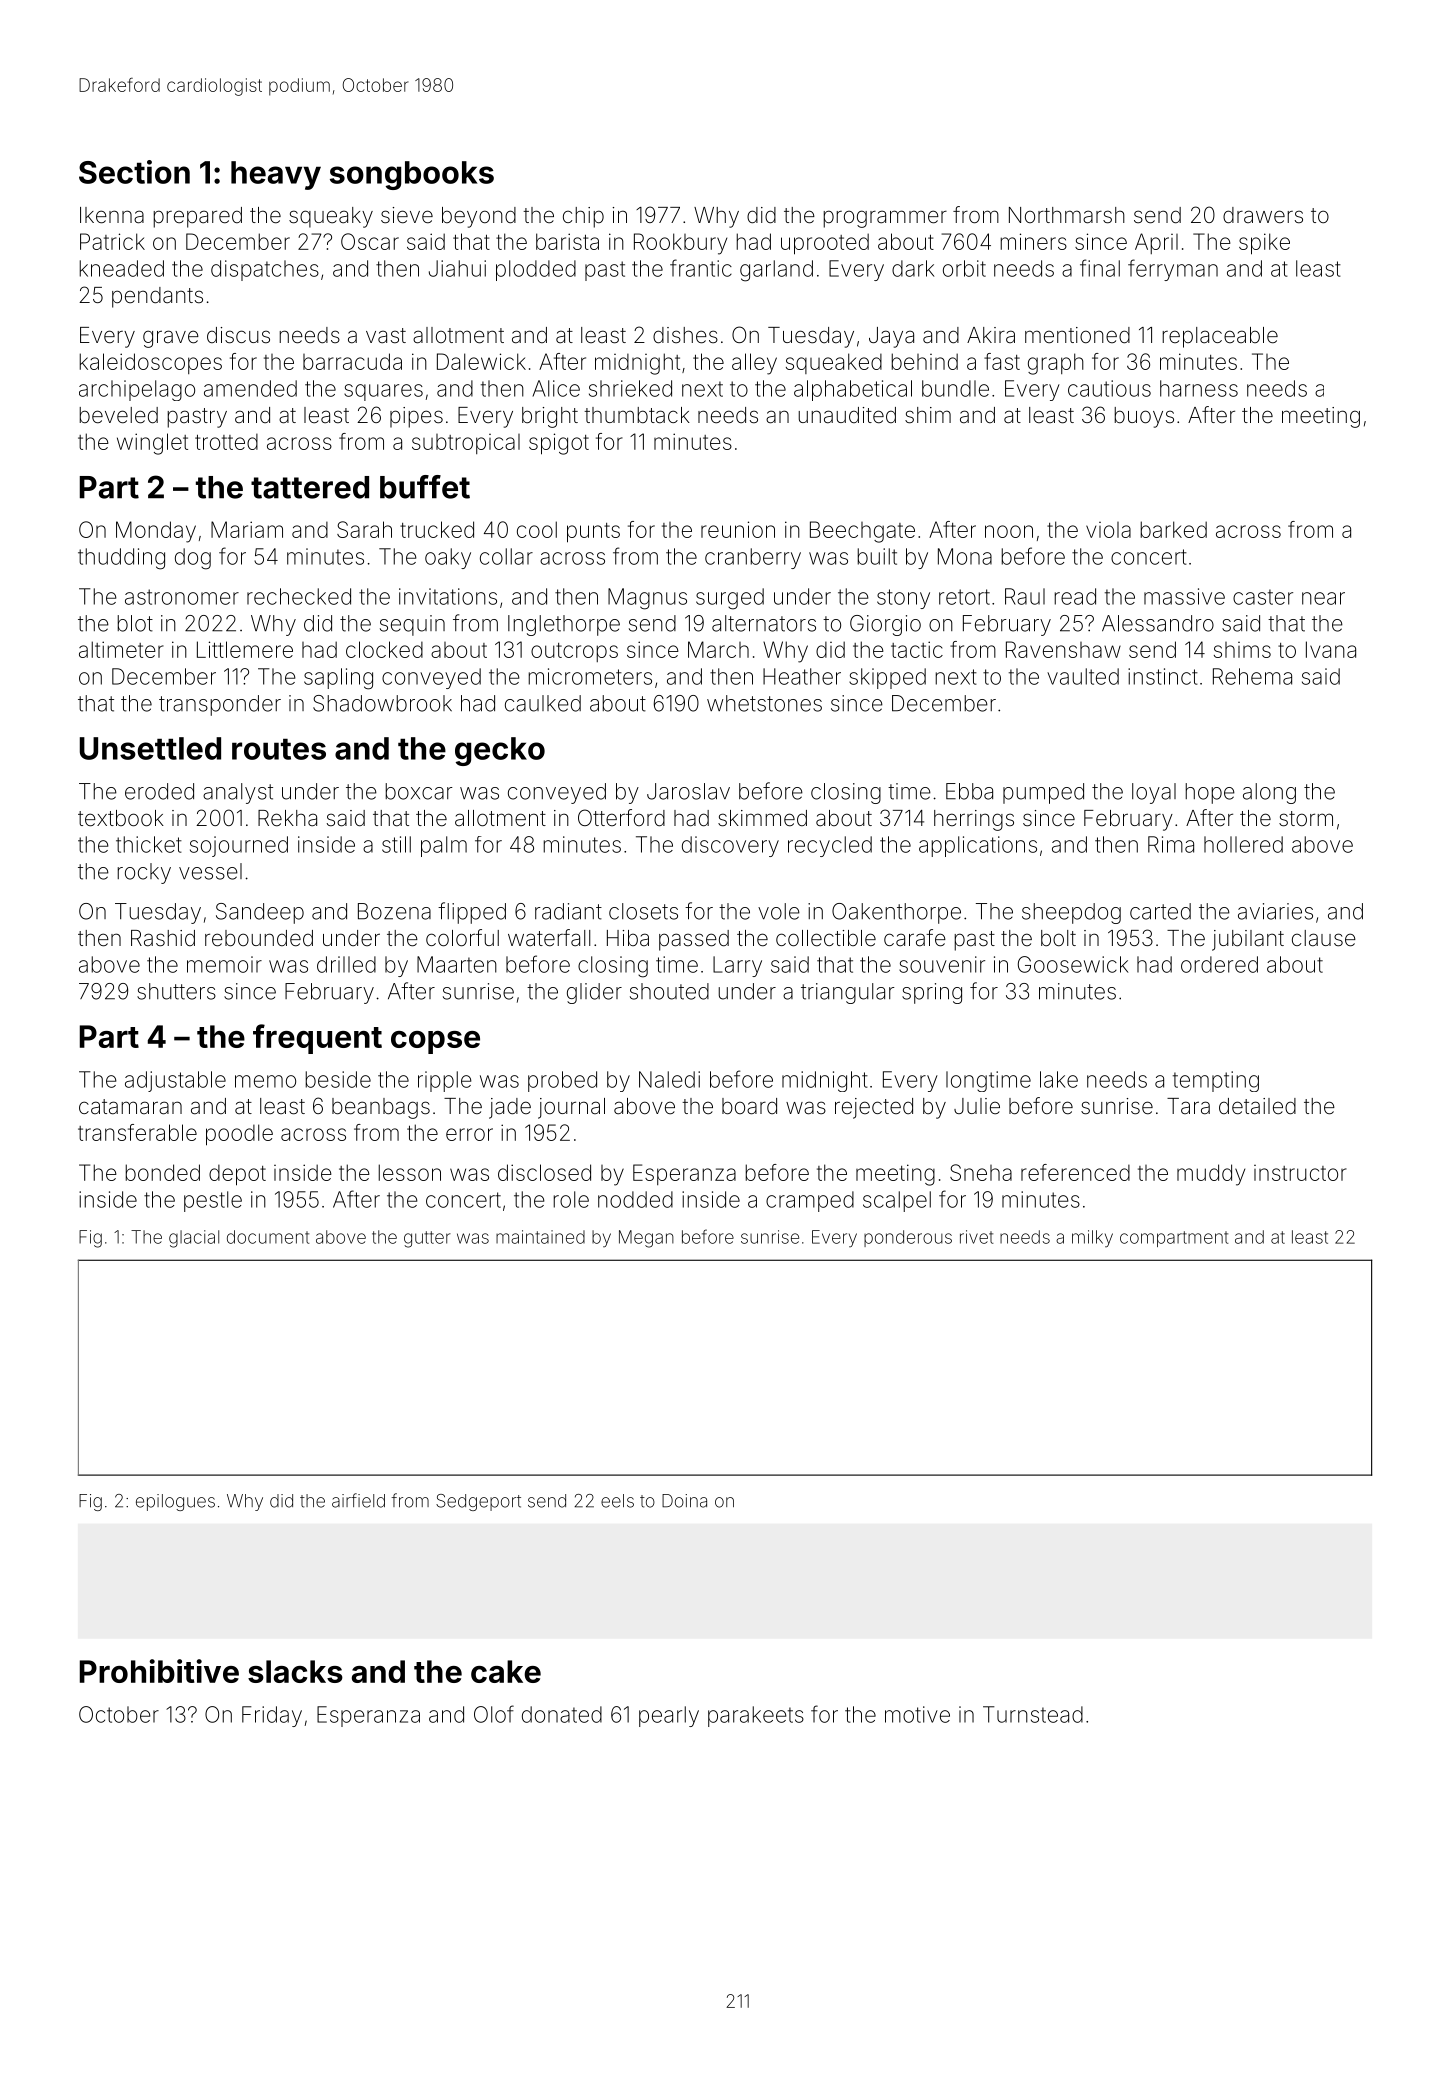 The image size is (1450, 2100). Describe the element at coordinates (134, 172) in the screenshot. I see `Section` at that location.
